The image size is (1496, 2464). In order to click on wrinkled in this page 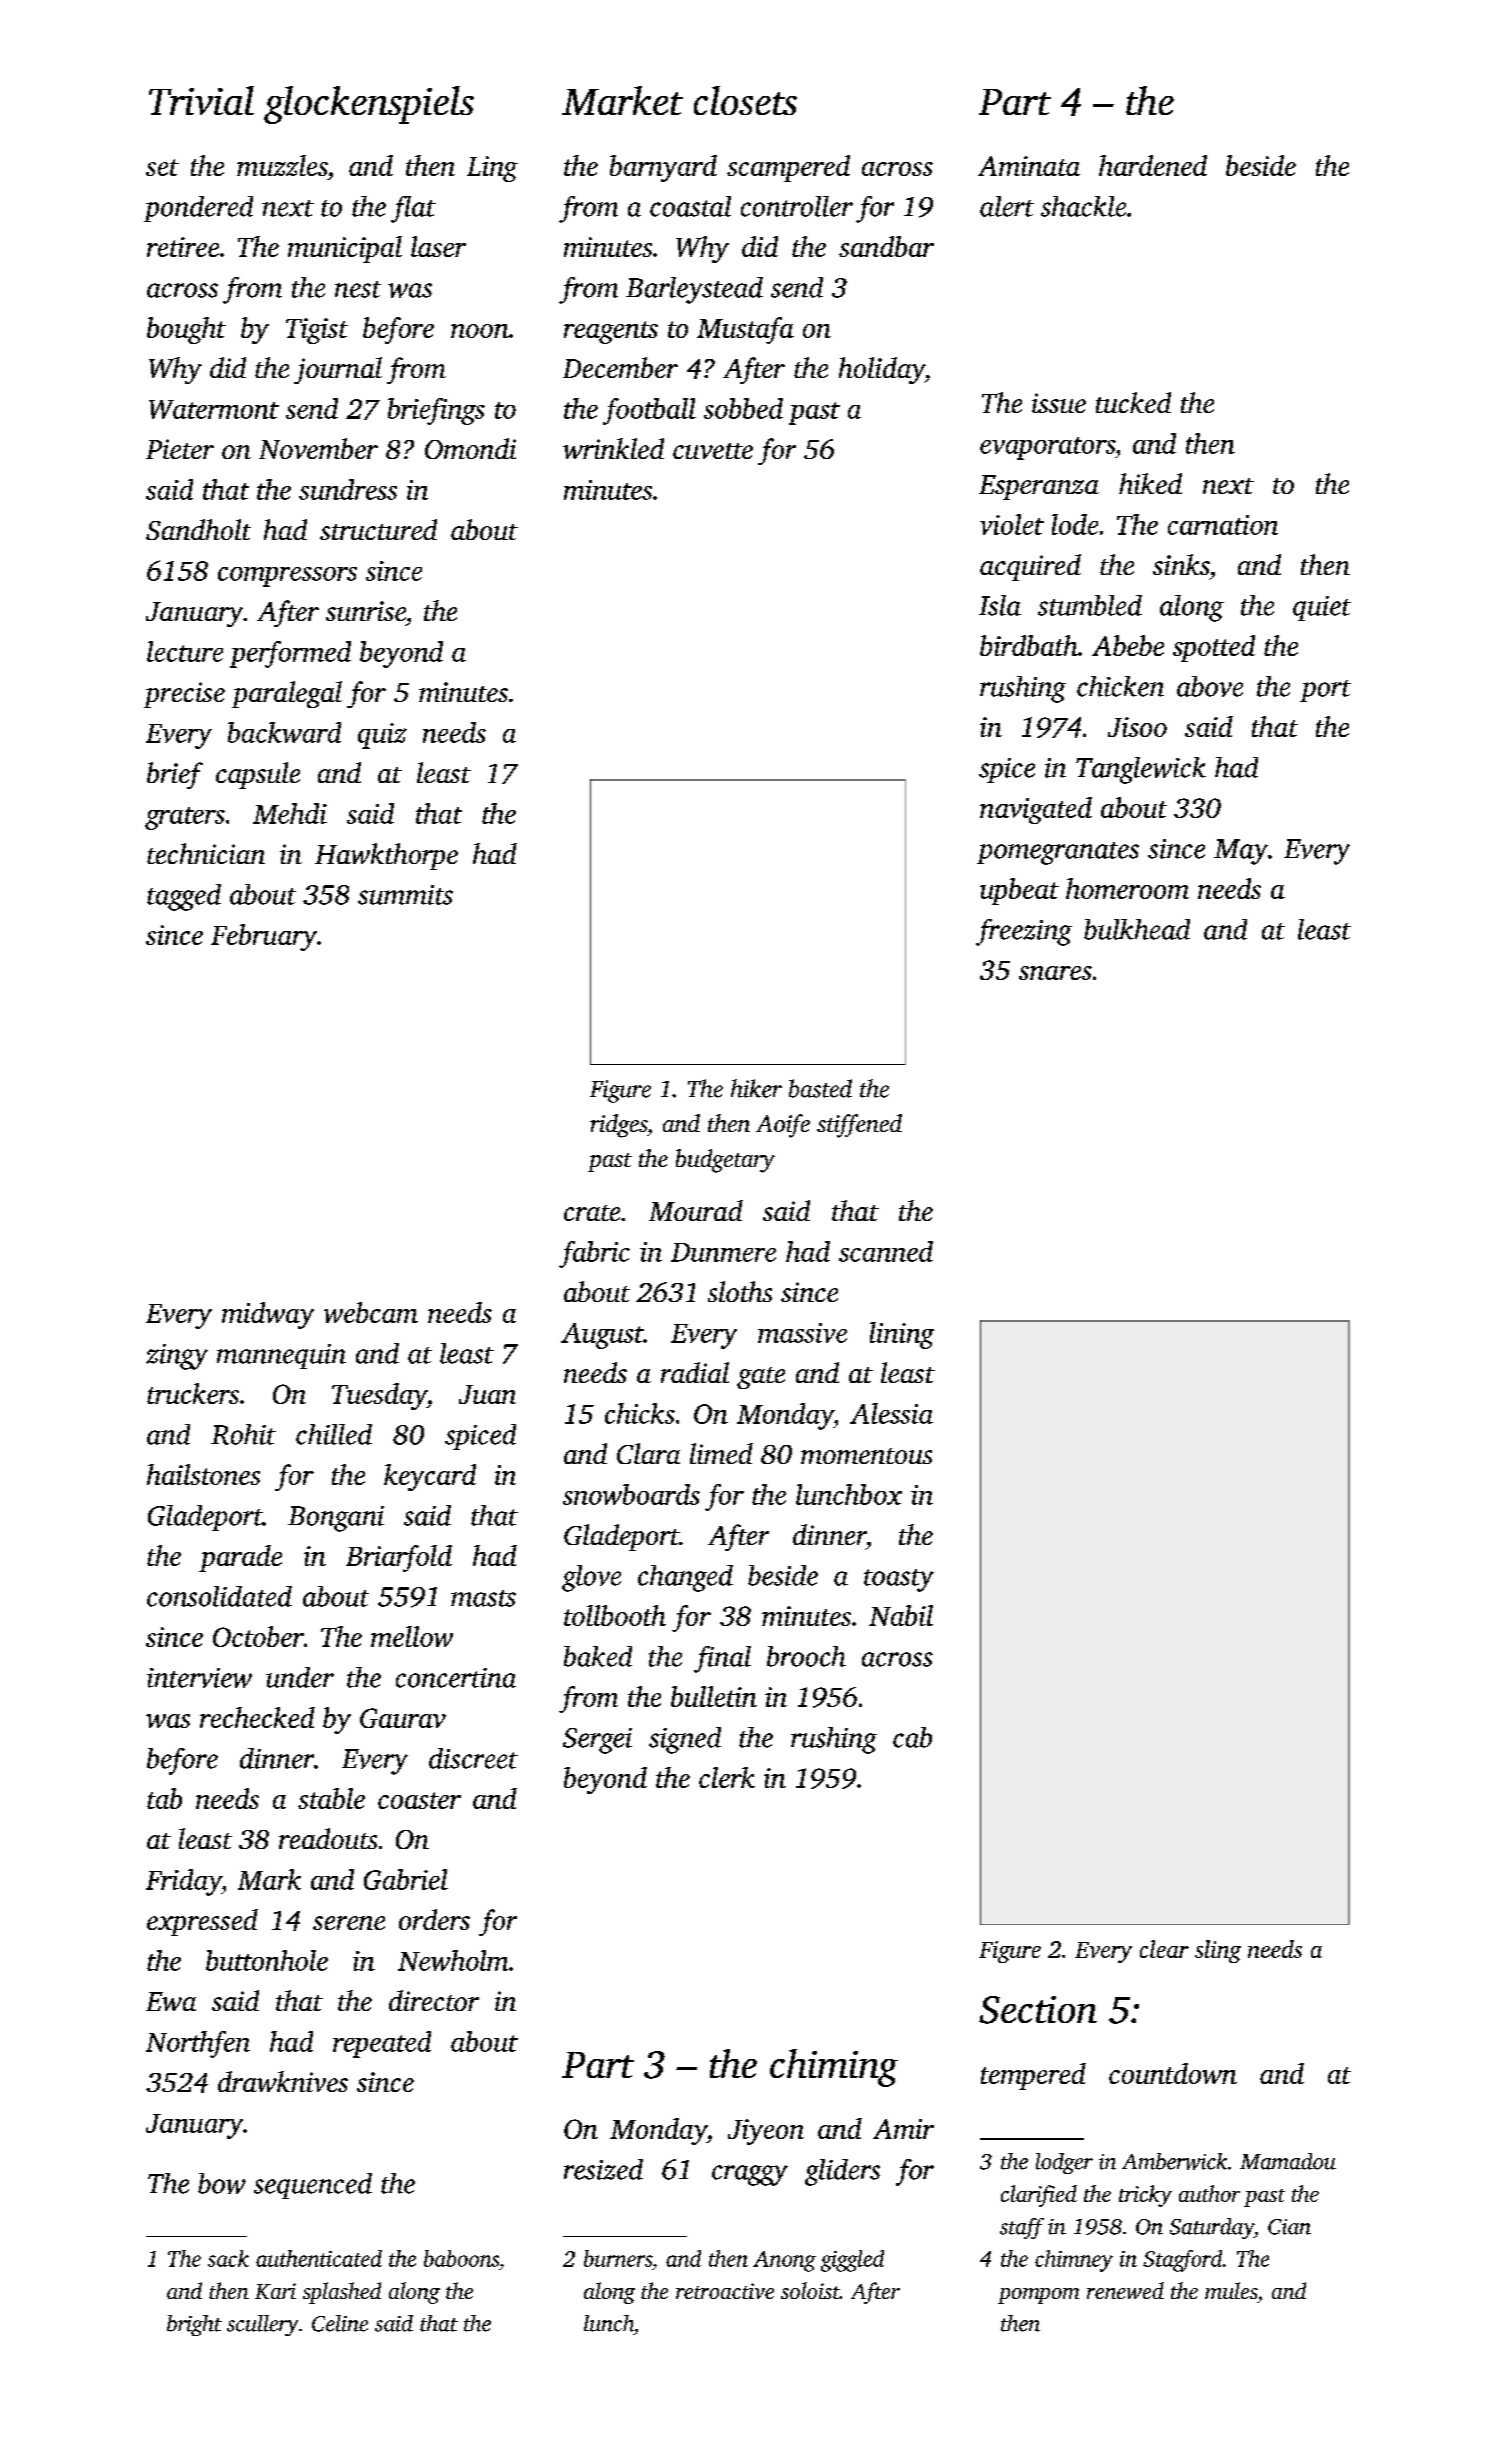, I will do `click(613, 448)`.
